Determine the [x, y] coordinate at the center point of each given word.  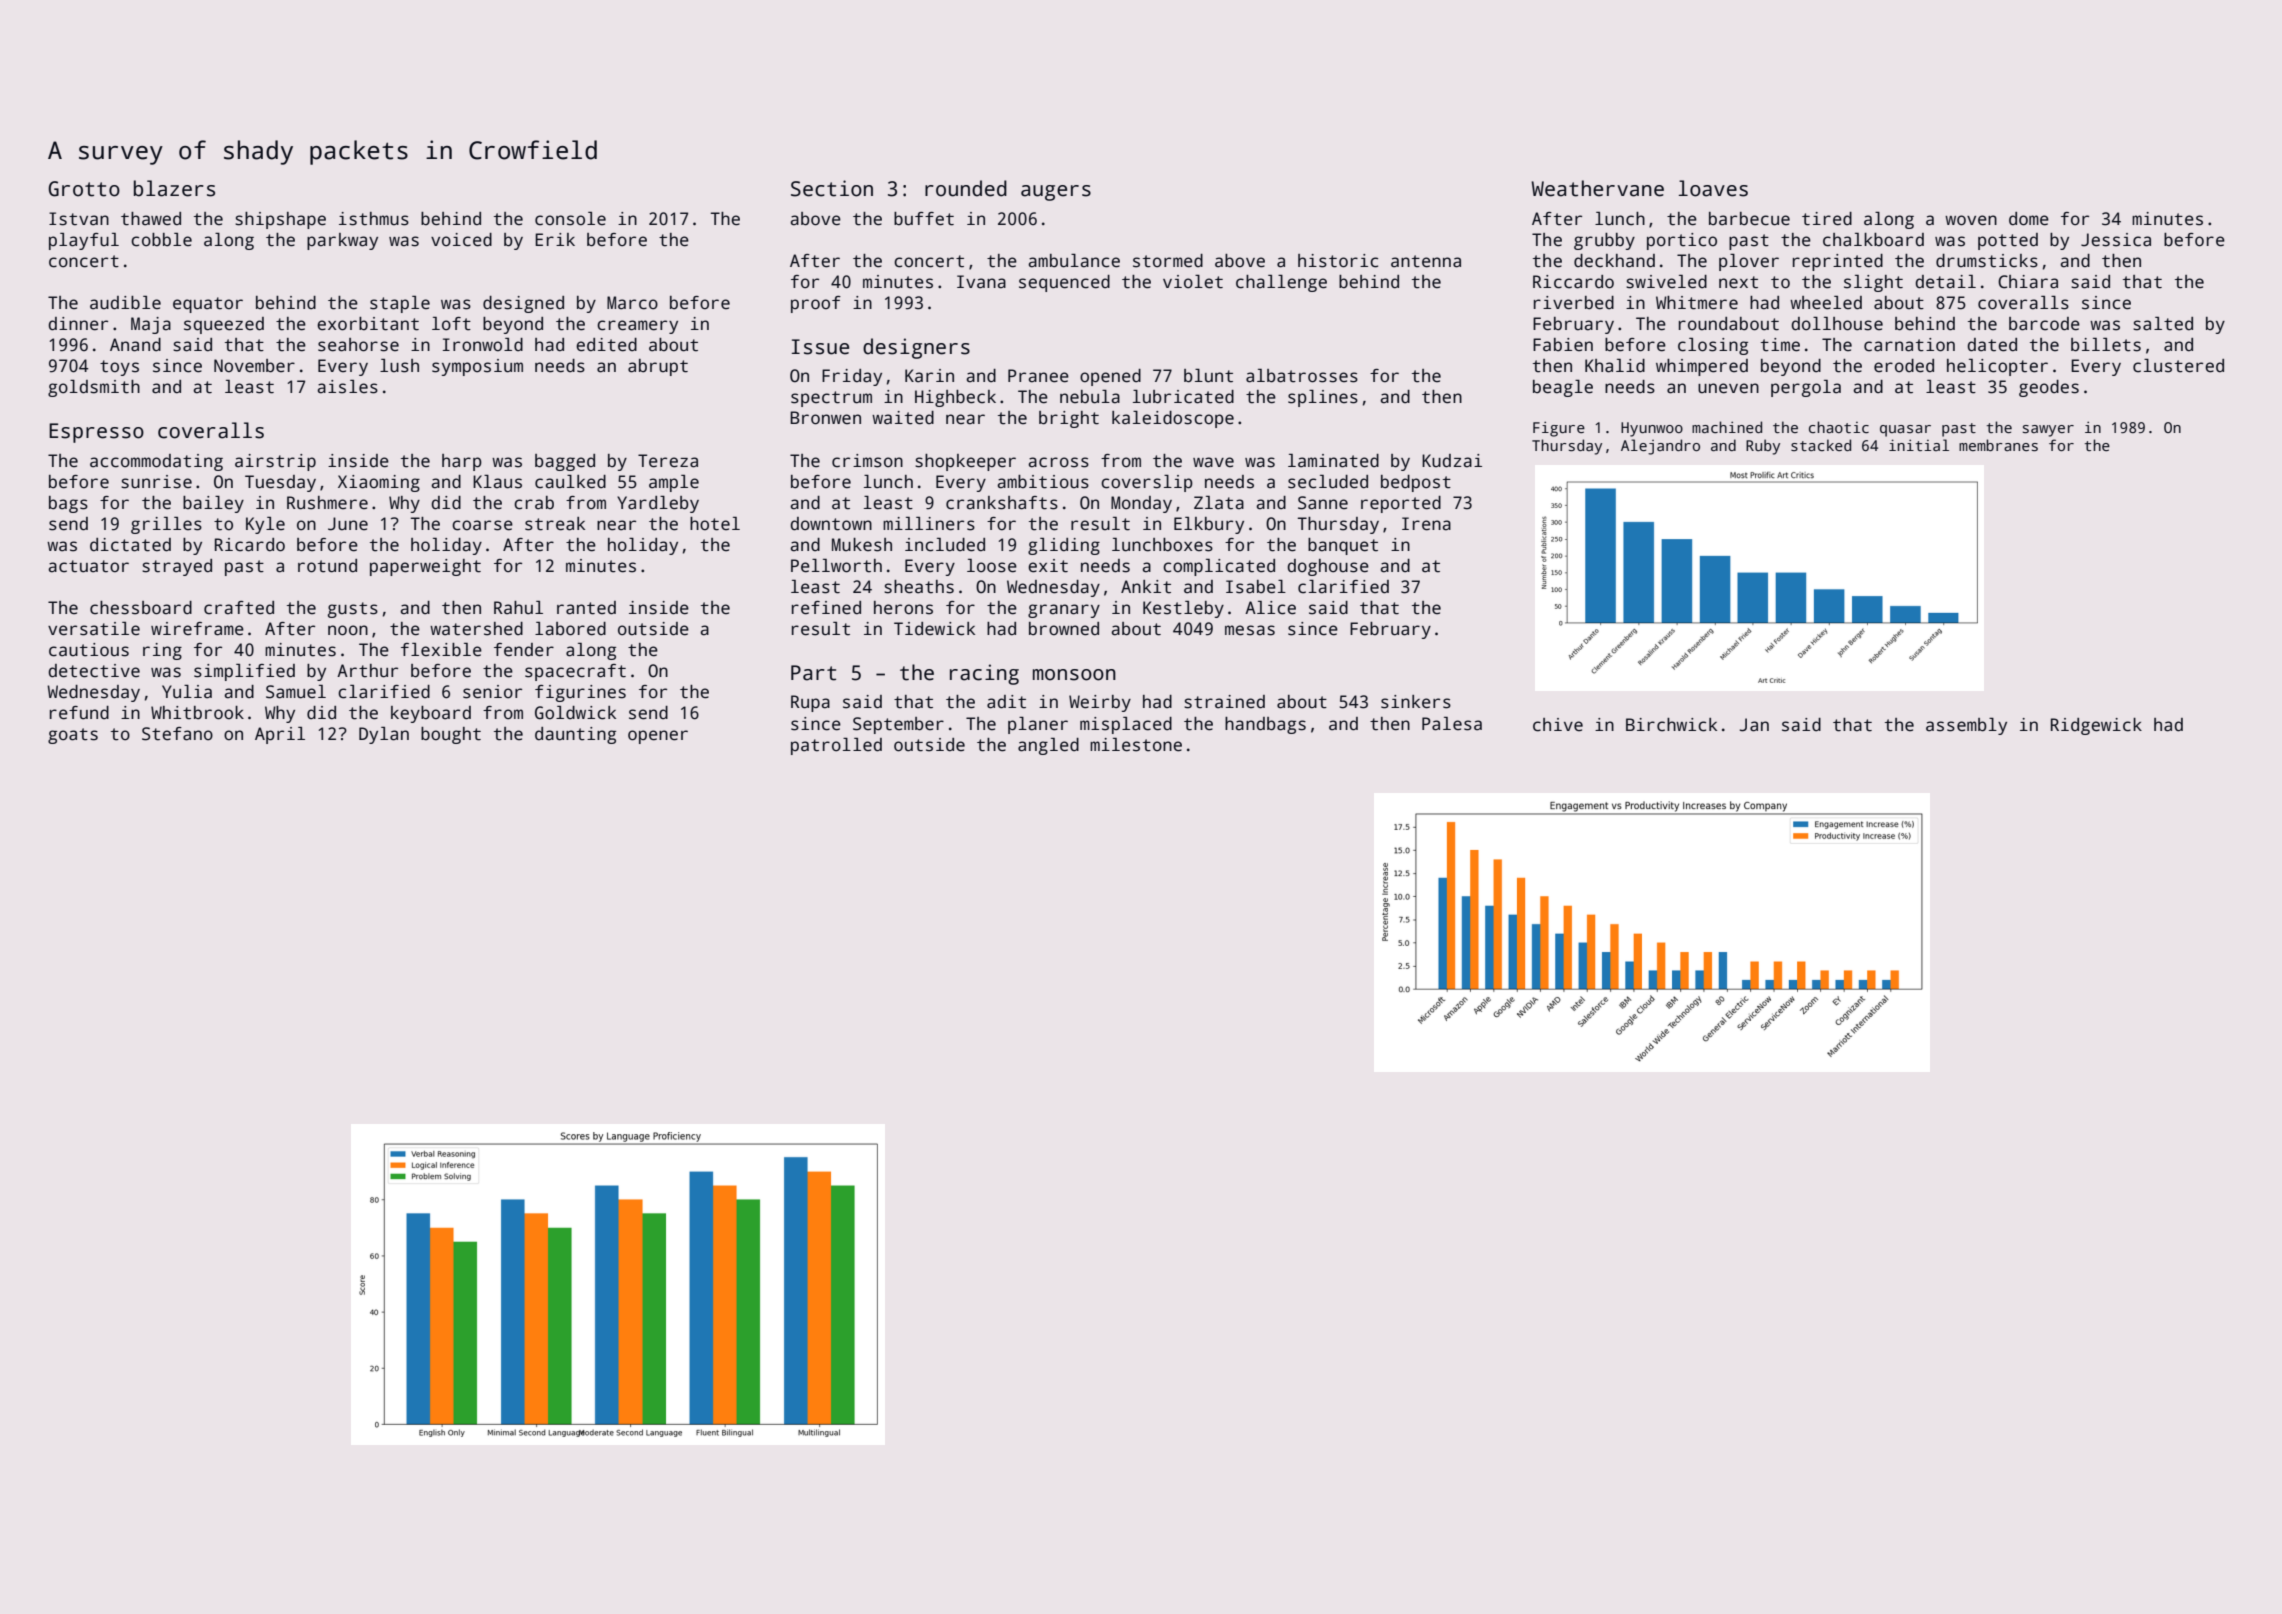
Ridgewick [2096, 726]
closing [1713, 346]
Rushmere [327, 503]
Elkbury [1209, 525]
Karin [929, 376]
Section [832, 188]
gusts [353, 610]
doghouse [1328, 567]
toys [119, 368]
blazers [174, 188]
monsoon [1074, 675]
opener [658, 737]
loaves [1713, 188]
